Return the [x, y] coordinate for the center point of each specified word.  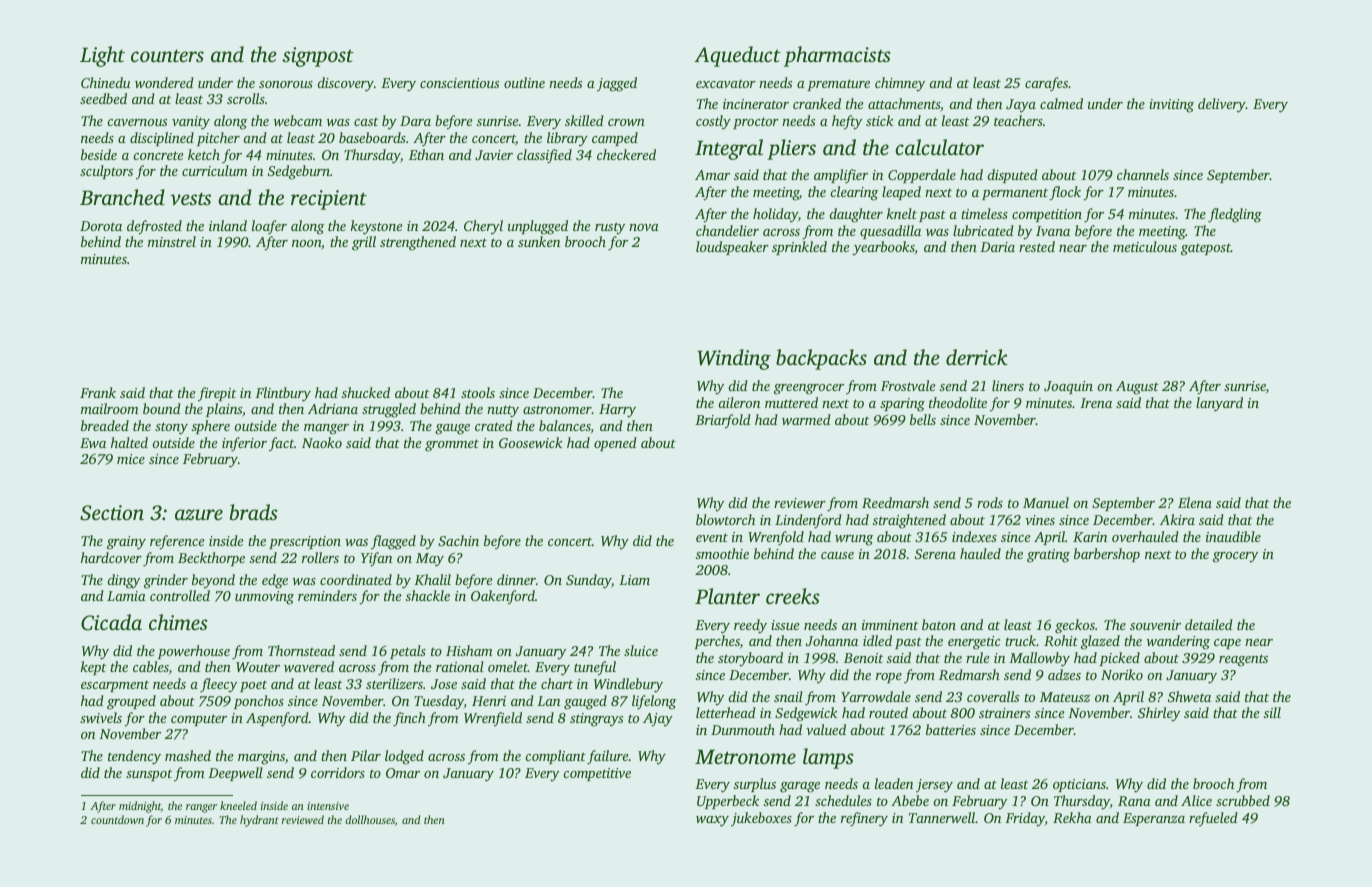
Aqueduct [737, 56]
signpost [318, 57]
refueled [1213, 819]
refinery [864, 819]
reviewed [303, 819]
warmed [806, 419]
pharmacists [837, 56]
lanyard [1219, 404]
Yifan [376, 559]
